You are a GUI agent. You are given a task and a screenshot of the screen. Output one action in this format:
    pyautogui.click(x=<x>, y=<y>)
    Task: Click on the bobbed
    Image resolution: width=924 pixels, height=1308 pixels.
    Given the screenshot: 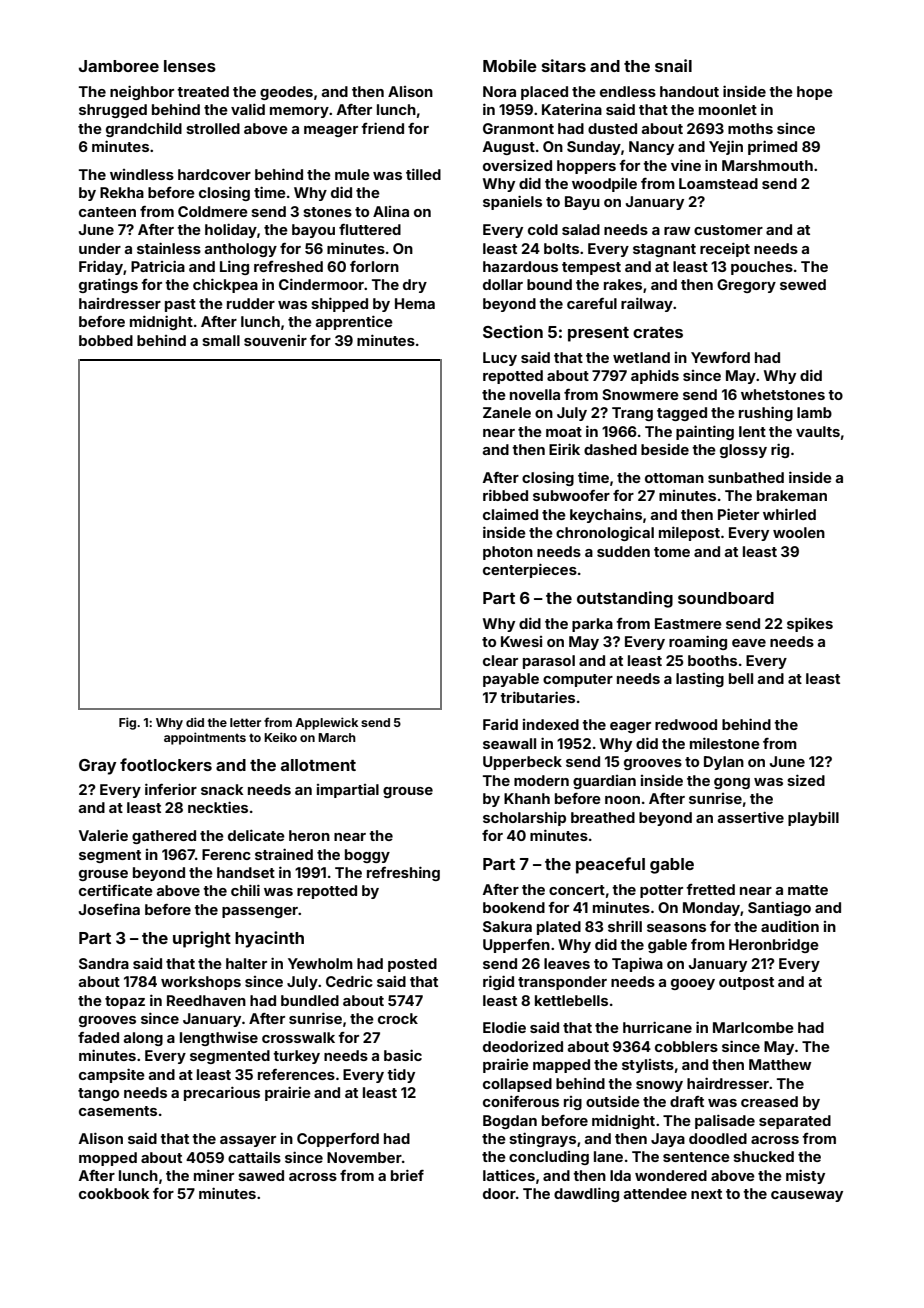 What is the action you would take?
    pyautogui.click(x=106, y=340)
